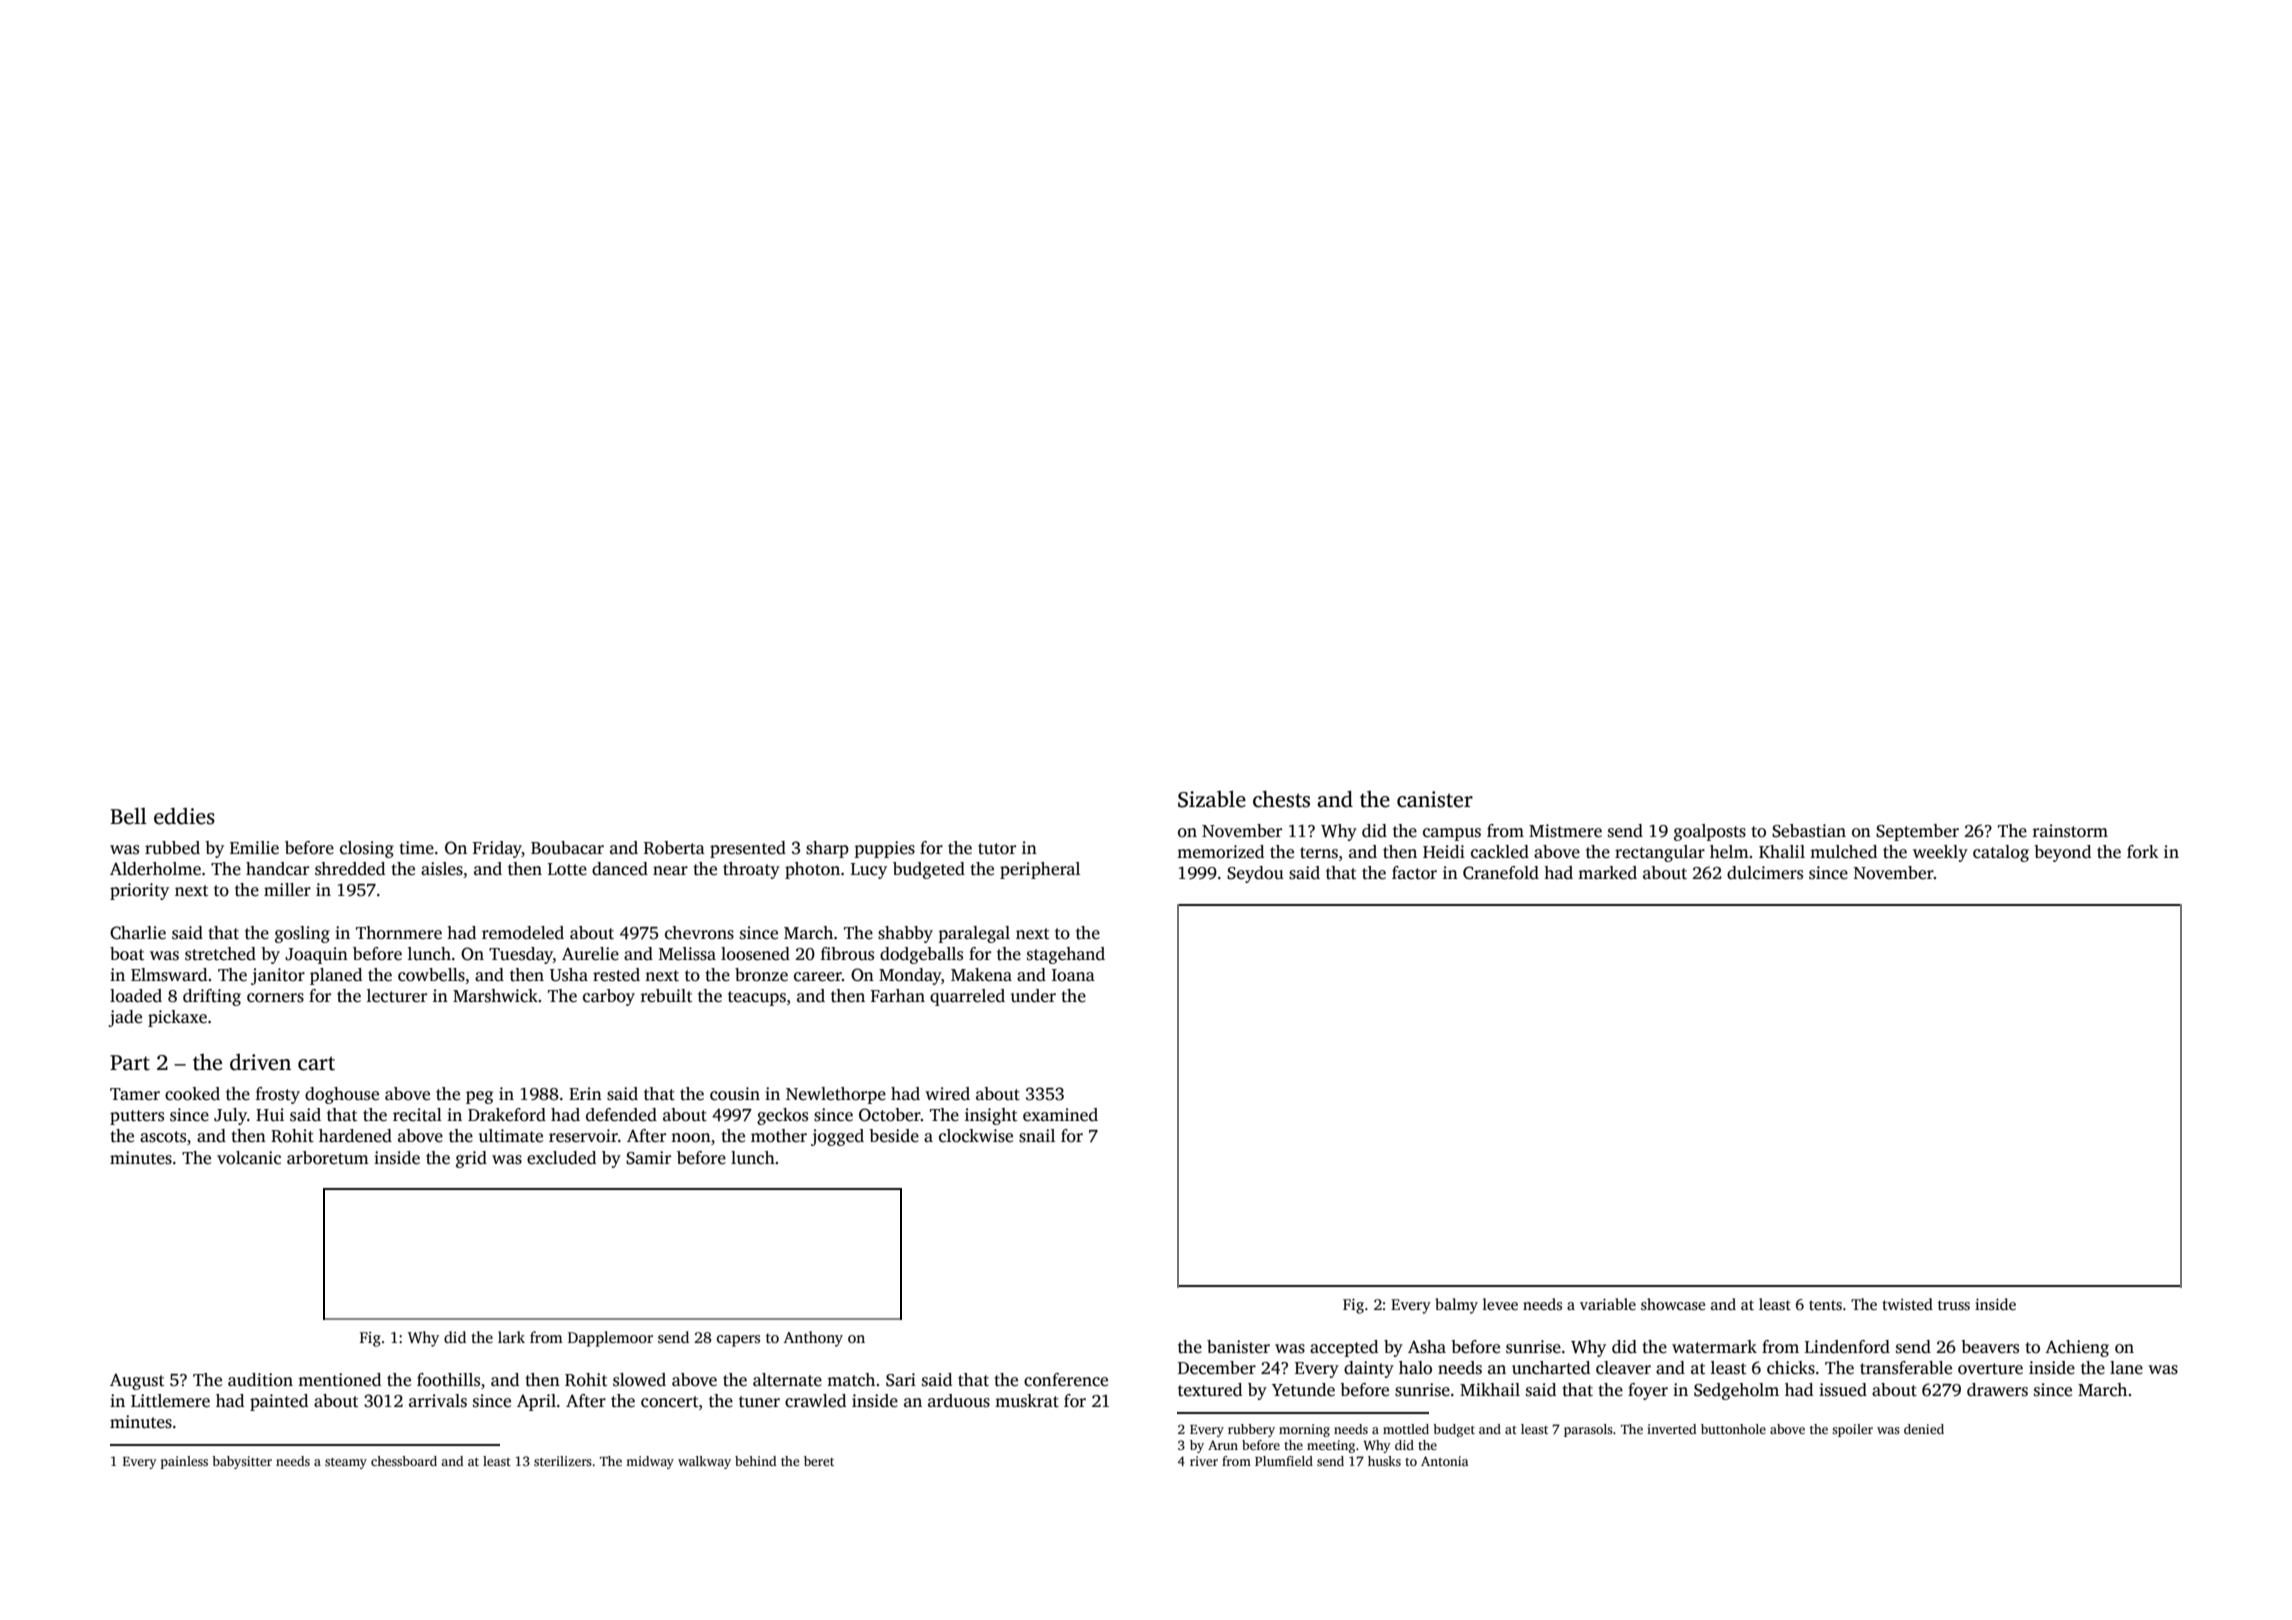  Describe the element at coordinates (1954, 1305) in the image. I see `truss` at that location.
